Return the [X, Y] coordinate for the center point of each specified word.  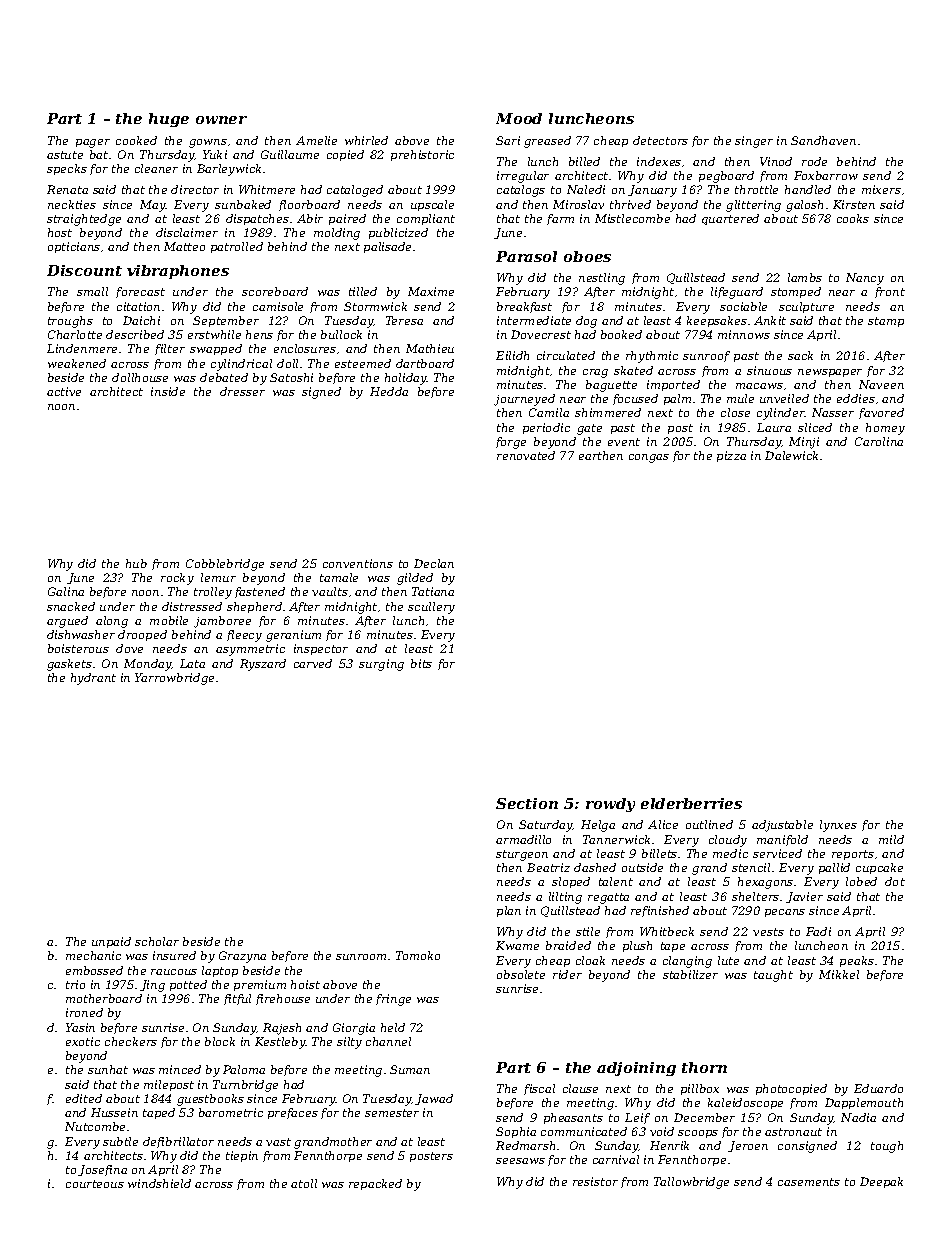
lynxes [838, 826]
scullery [431, 608]
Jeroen [748, 1146]
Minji [804, 443]
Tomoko [418, 955]
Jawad [434, 1099]
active [64, 391]
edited [84, 1098]
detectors [660, 140]
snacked [71, 606]
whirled [366, 140]
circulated [566, 355]
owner [221, 120]
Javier [804, 897]
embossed [94, 970]
